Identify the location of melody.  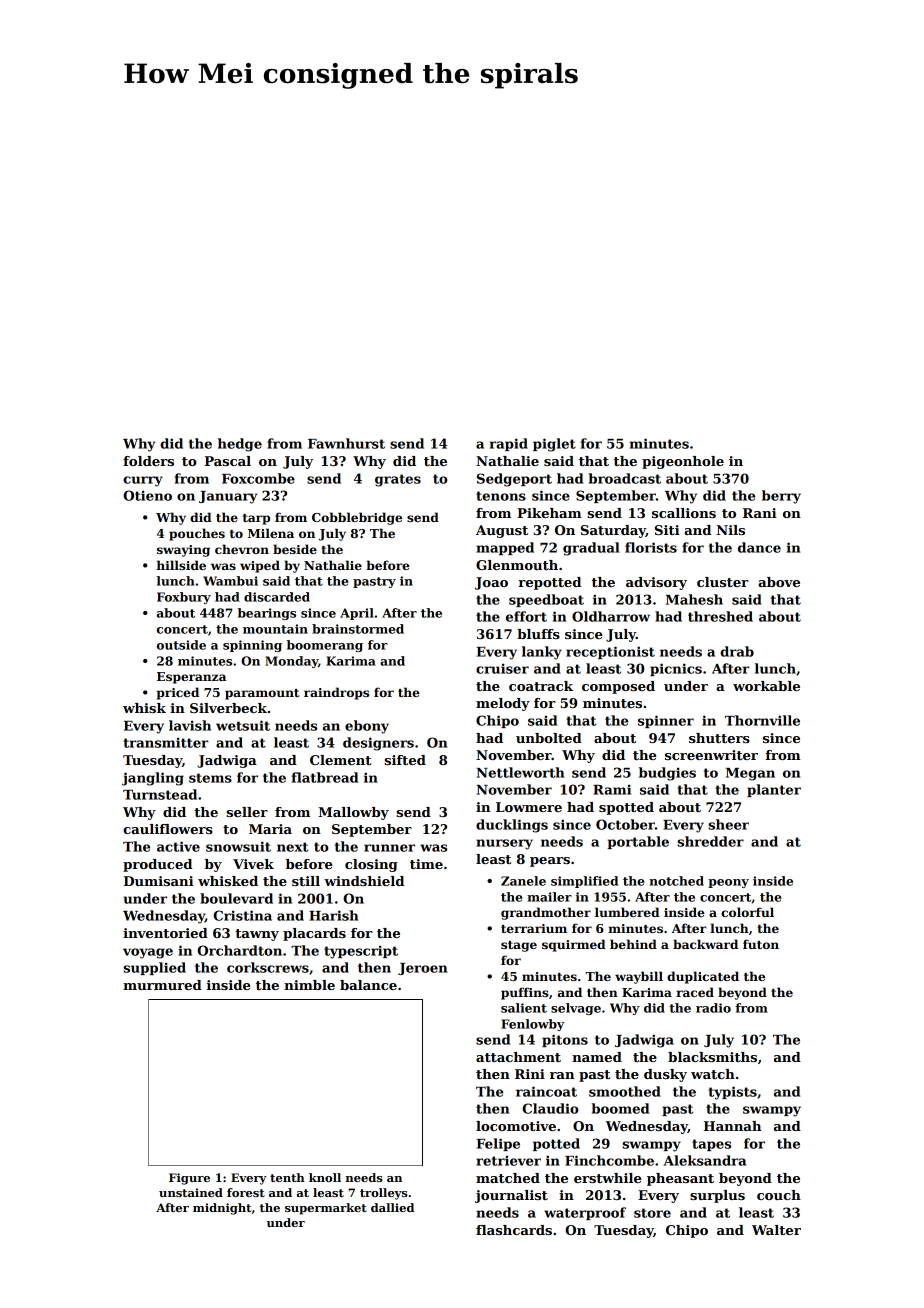
(503, 704).
